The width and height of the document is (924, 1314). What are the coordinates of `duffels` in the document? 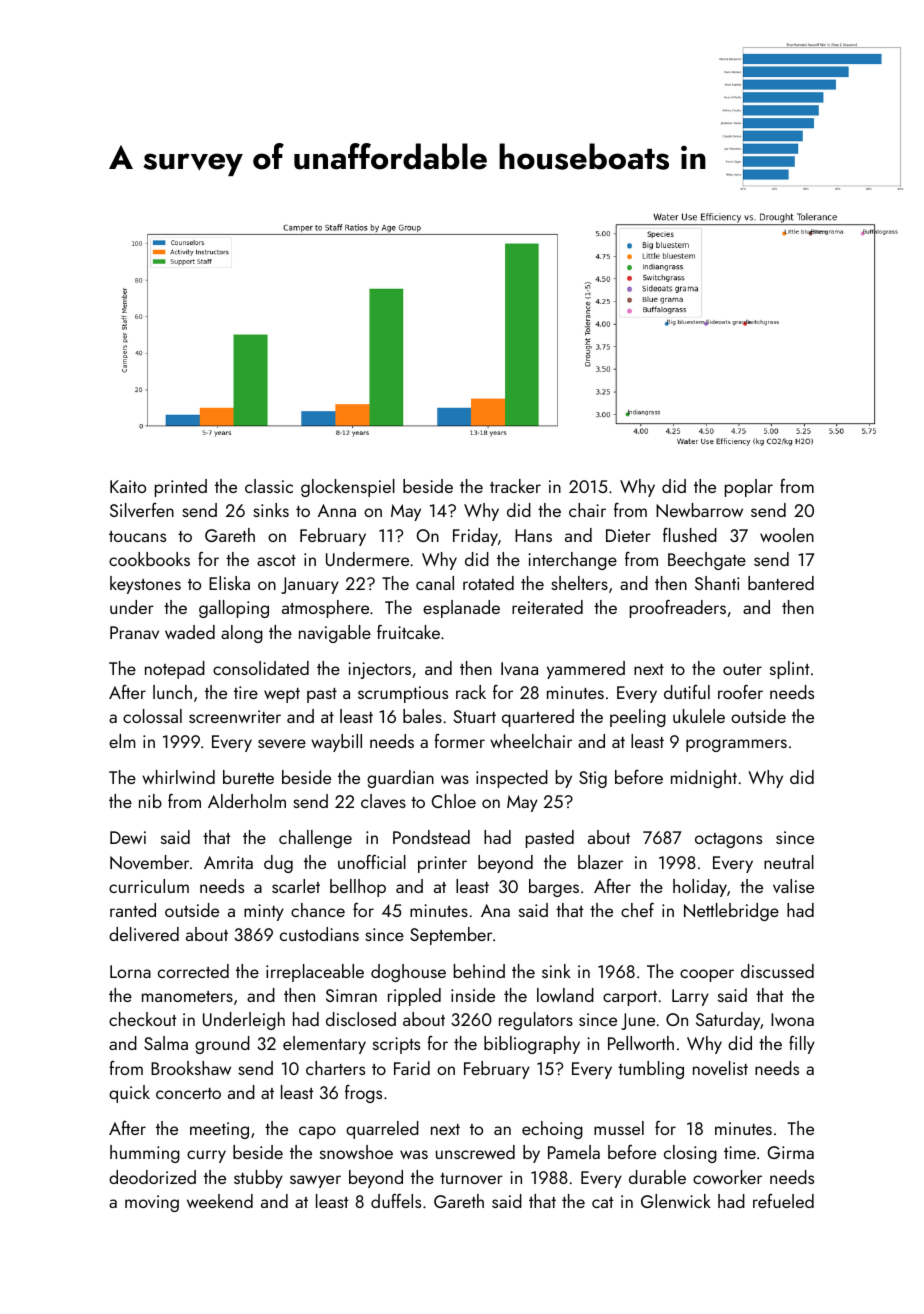 It's located at (396, 1201).
